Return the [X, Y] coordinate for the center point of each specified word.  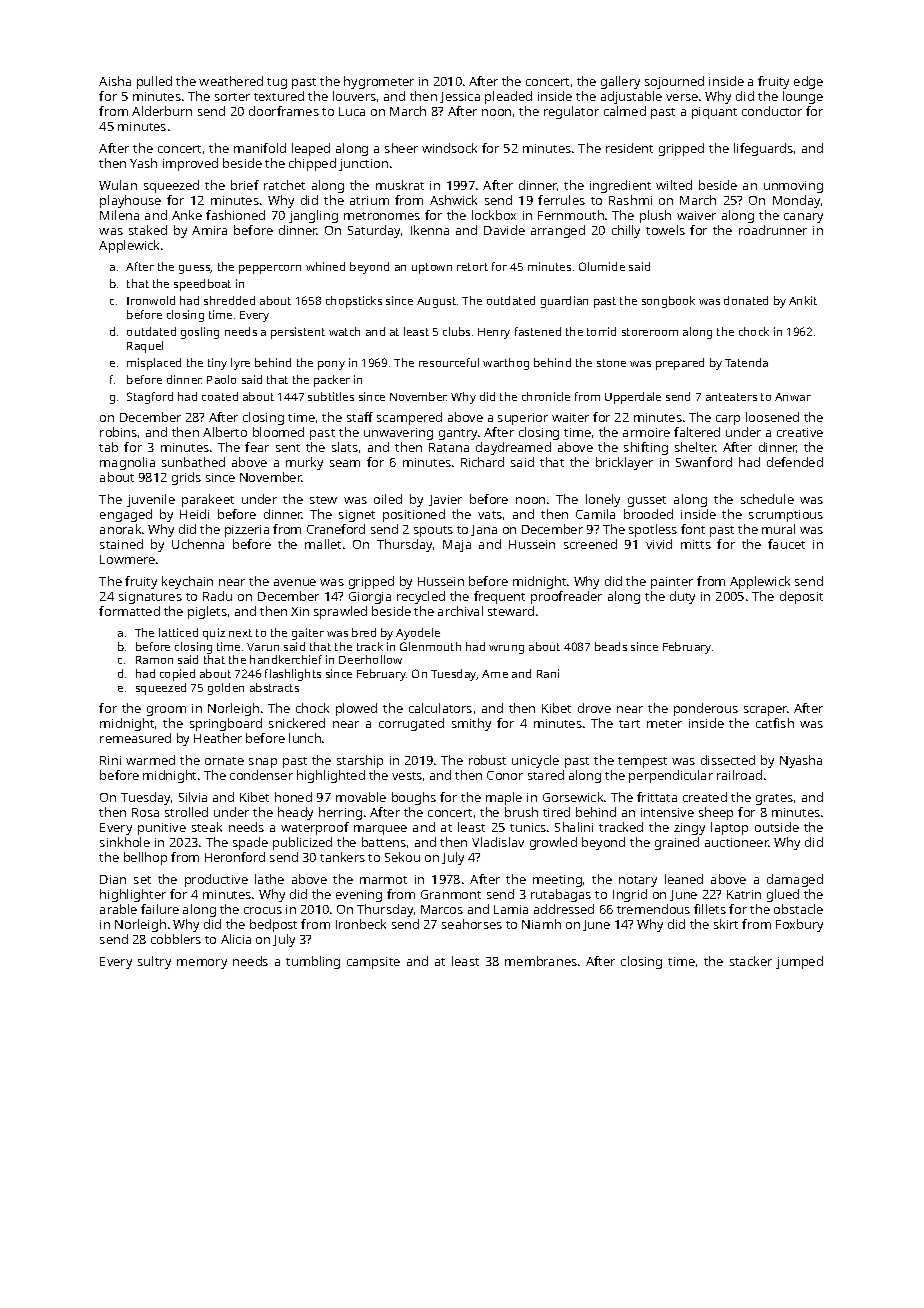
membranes [541, 961]
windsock [449, 148]
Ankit [803, 300]
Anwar [793, 397]
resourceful [449, 362]
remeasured [135, 738]
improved [190, 164]
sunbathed [193, 462]
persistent [298, 333]
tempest [642, 762]
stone [611, 363]
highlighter [133, 895]
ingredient [620, 186]
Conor [505, 775]
